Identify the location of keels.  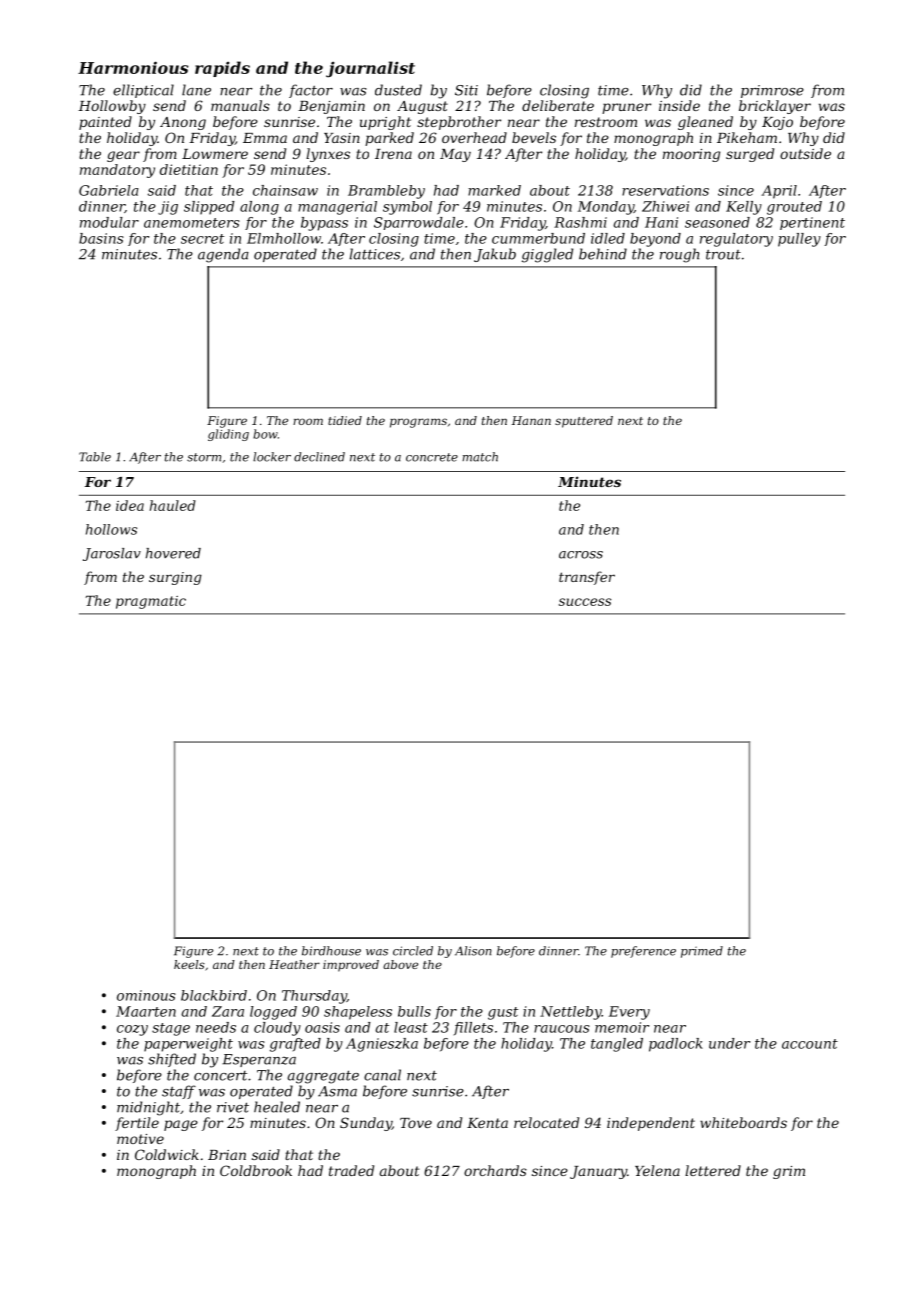
(189, 964).
